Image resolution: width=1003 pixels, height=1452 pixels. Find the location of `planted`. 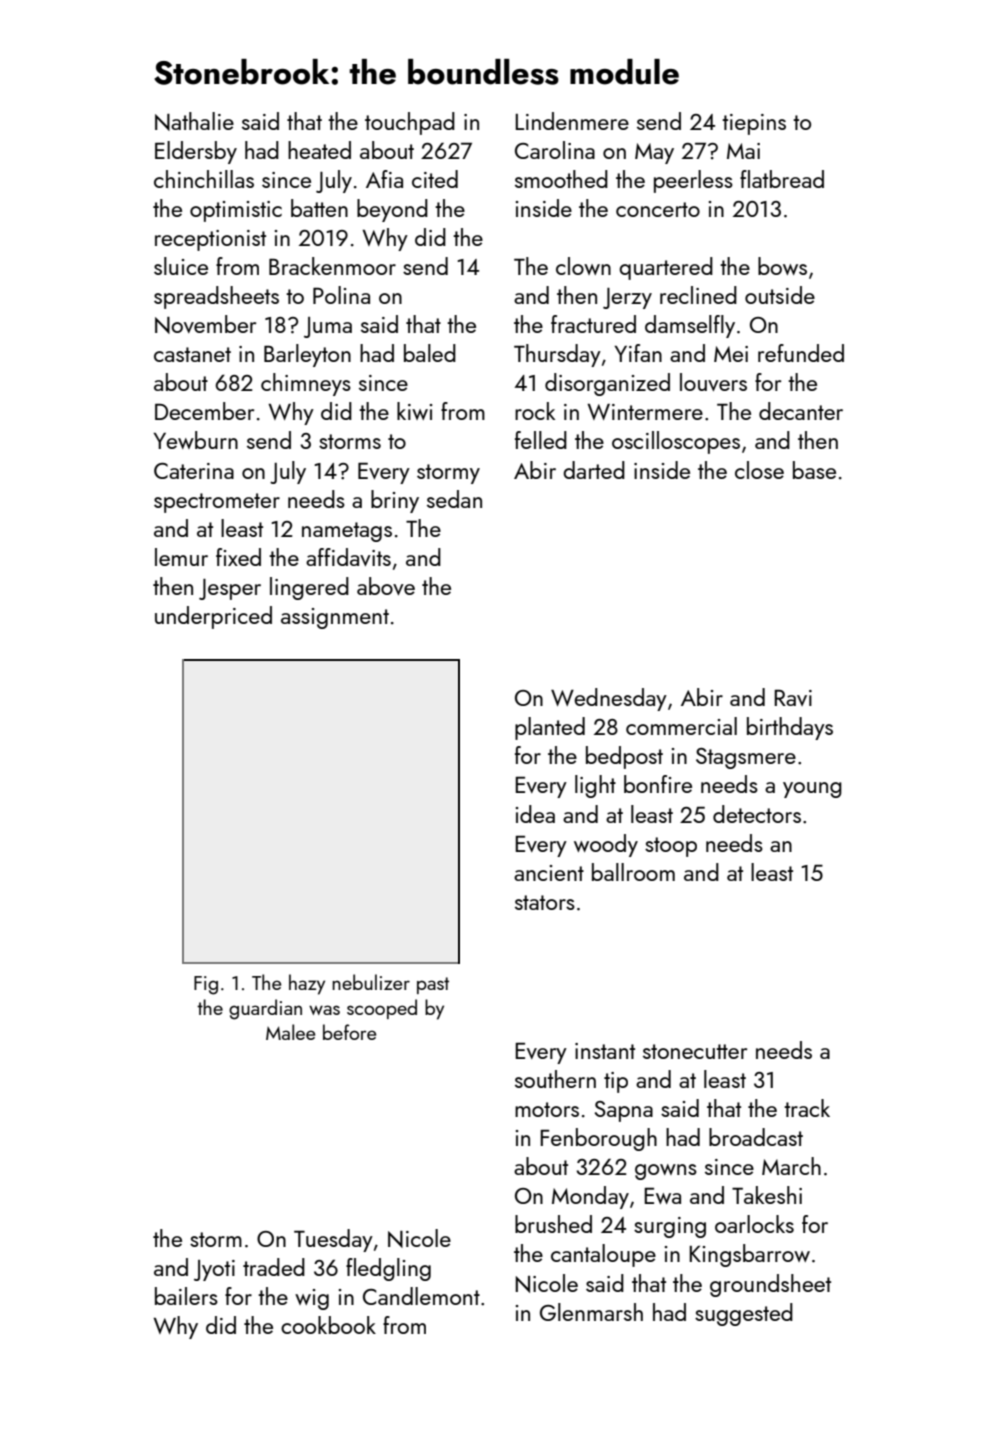

planted is located at coordinates (550, 728).
